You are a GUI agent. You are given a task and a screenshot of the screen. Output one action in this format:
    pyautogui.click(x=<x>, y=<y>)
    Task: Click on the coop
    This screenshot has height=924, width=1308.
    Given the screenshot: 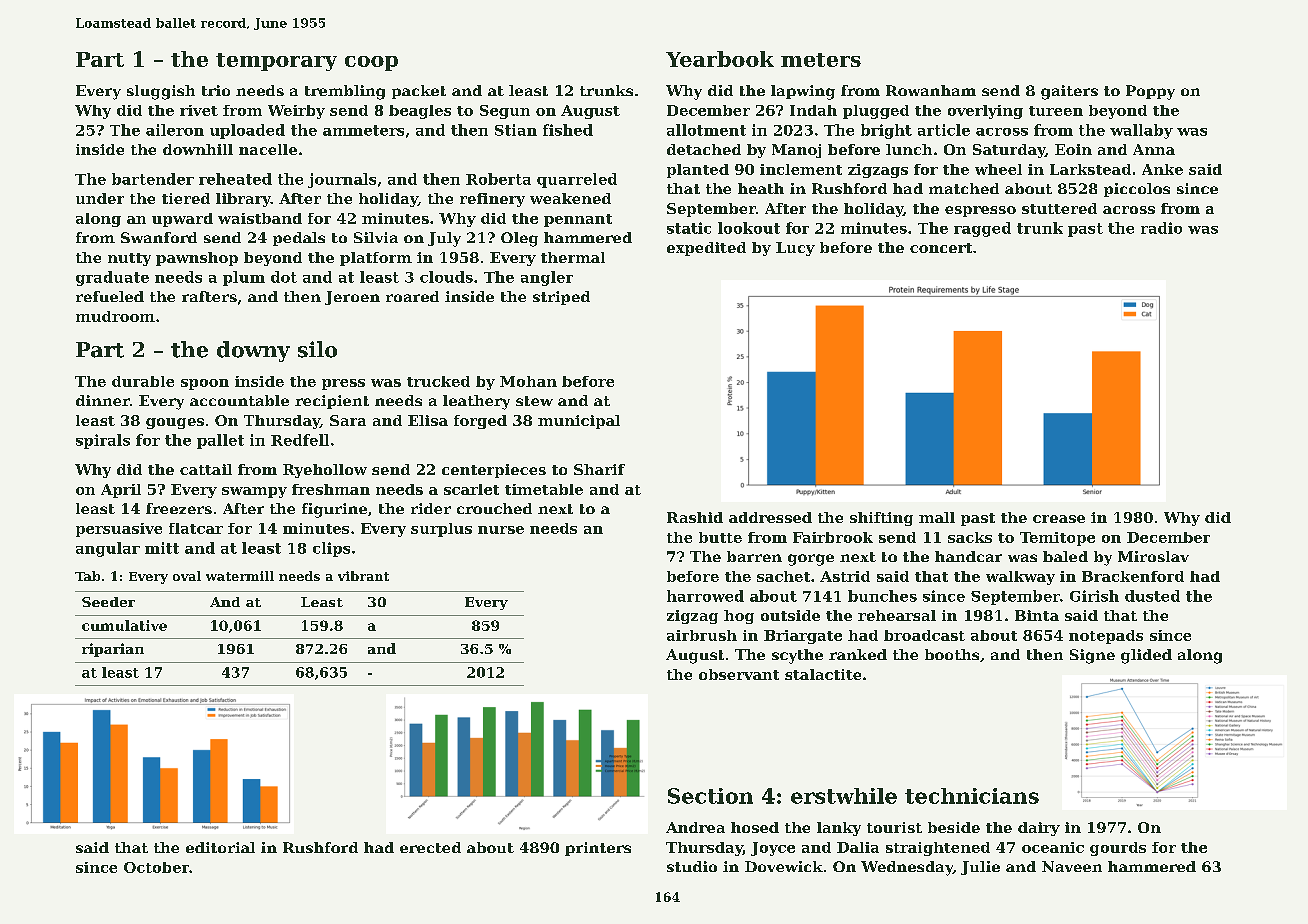 What is the action you would take?
    pyautogui.click(x=371, y=63)
